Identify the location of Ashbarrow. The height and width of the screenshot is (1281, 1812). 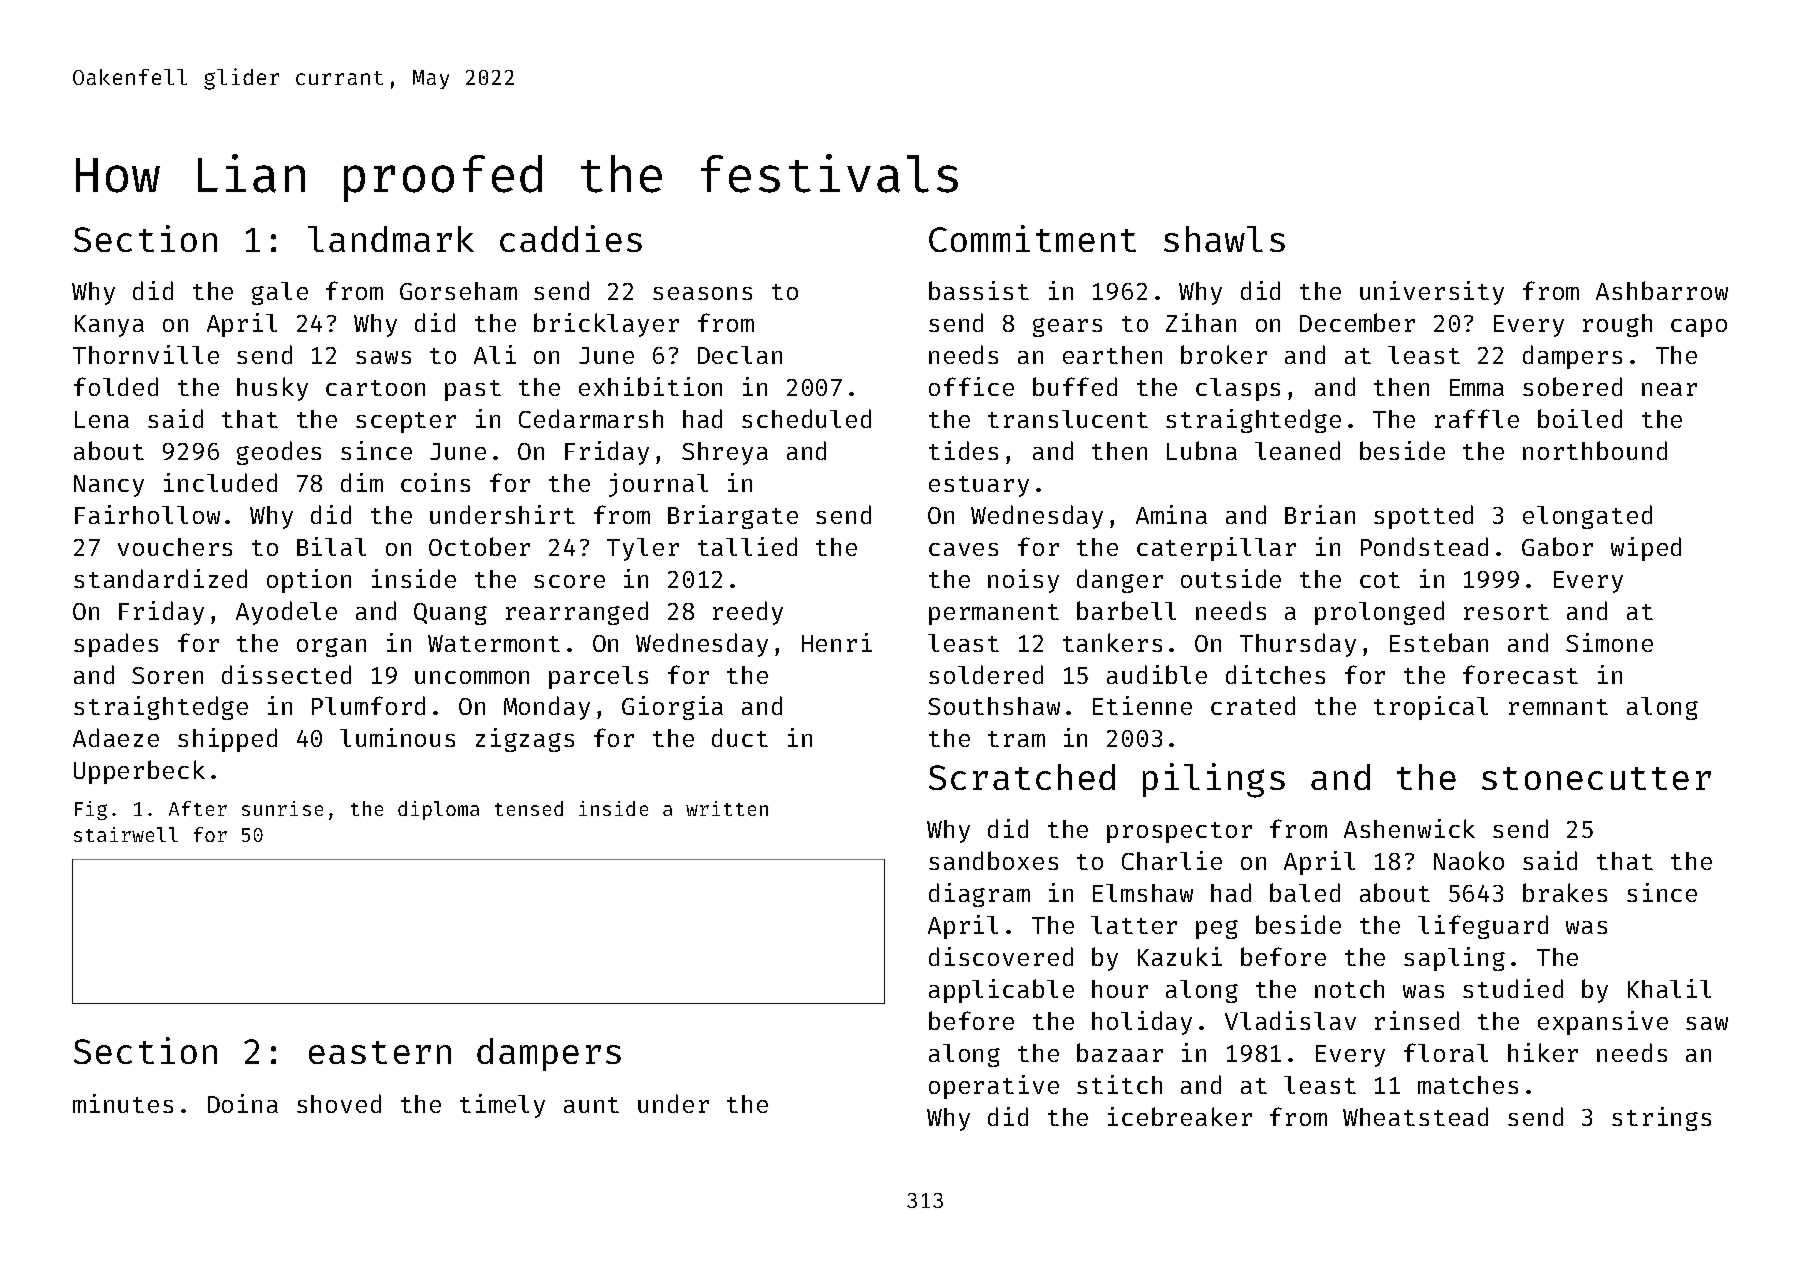
(1662, 290).
